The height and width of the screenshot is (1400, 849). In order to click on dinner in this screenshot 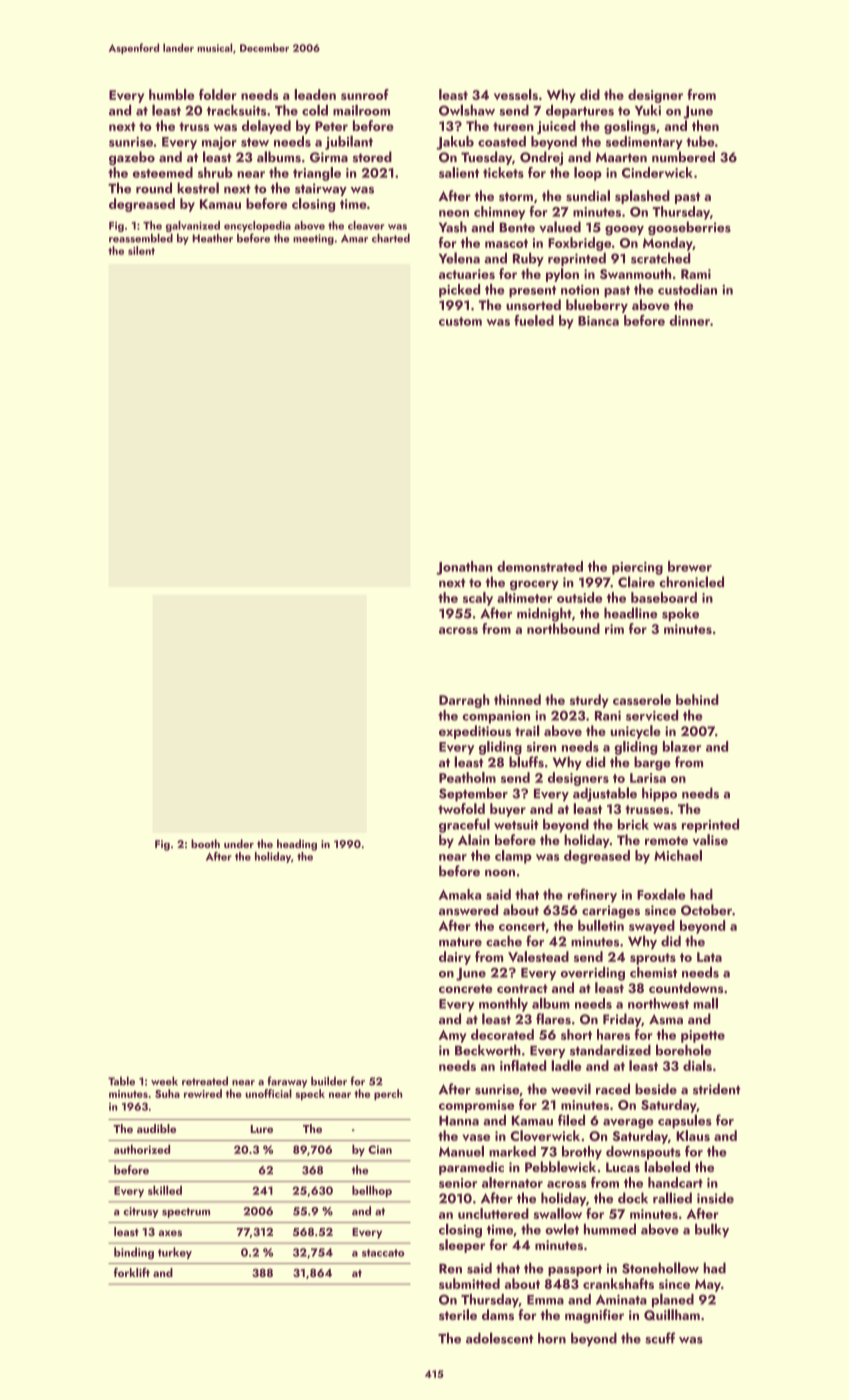, I will do `click(689, 320)`.
